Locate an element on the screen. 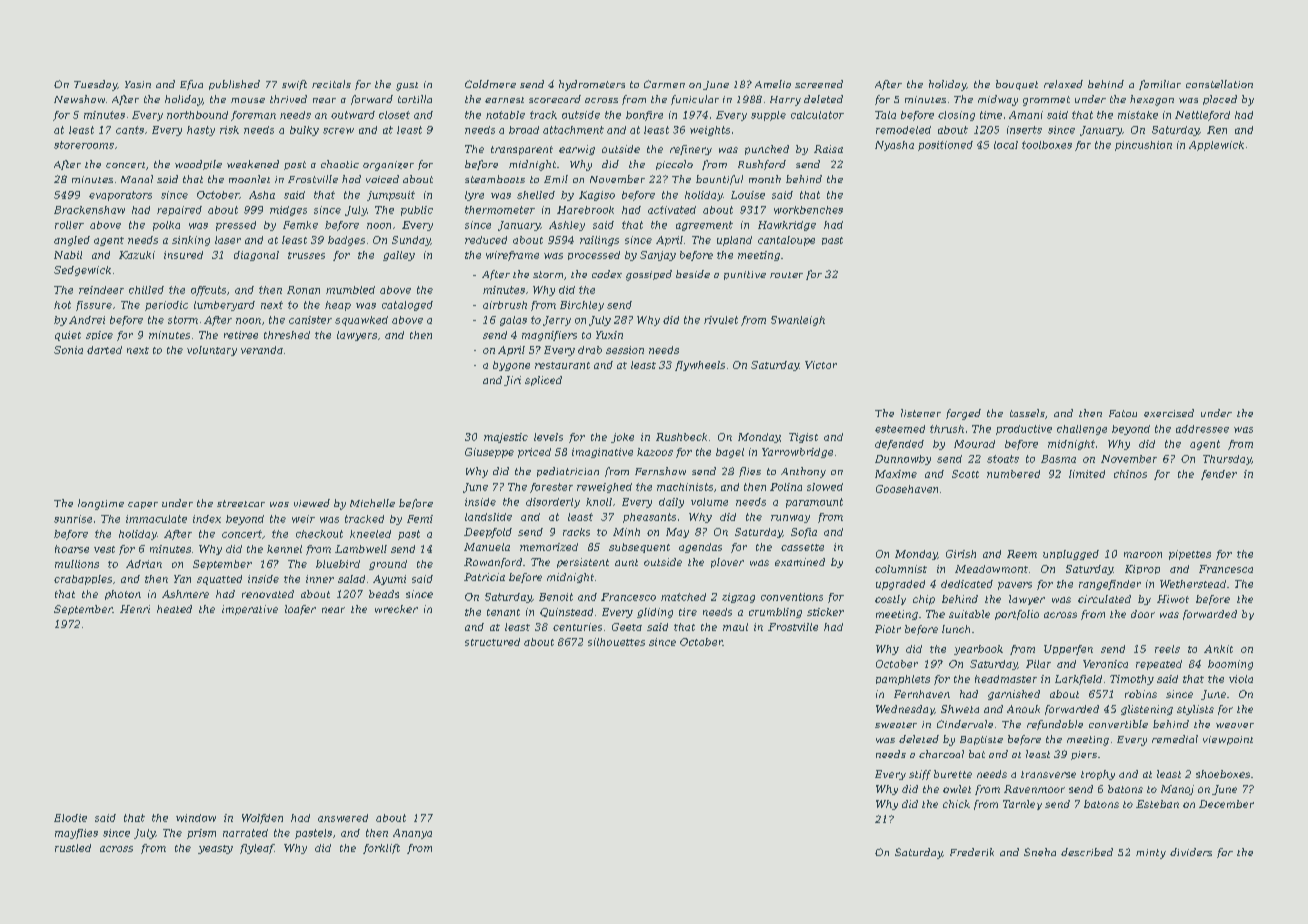  caper is located at coordinates (143, 505).
